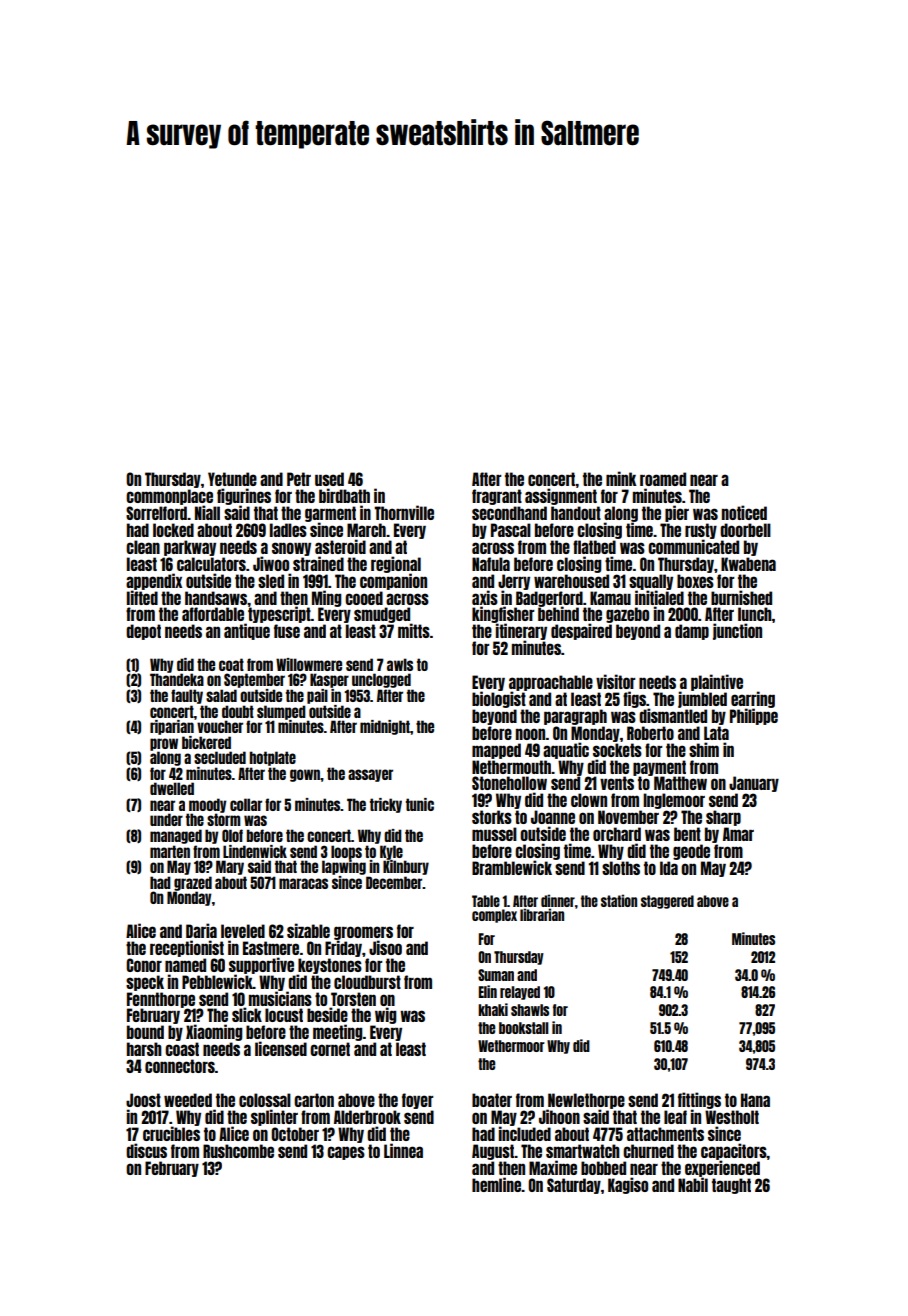  I want to click on Kagiso, so click(628, 1185).
